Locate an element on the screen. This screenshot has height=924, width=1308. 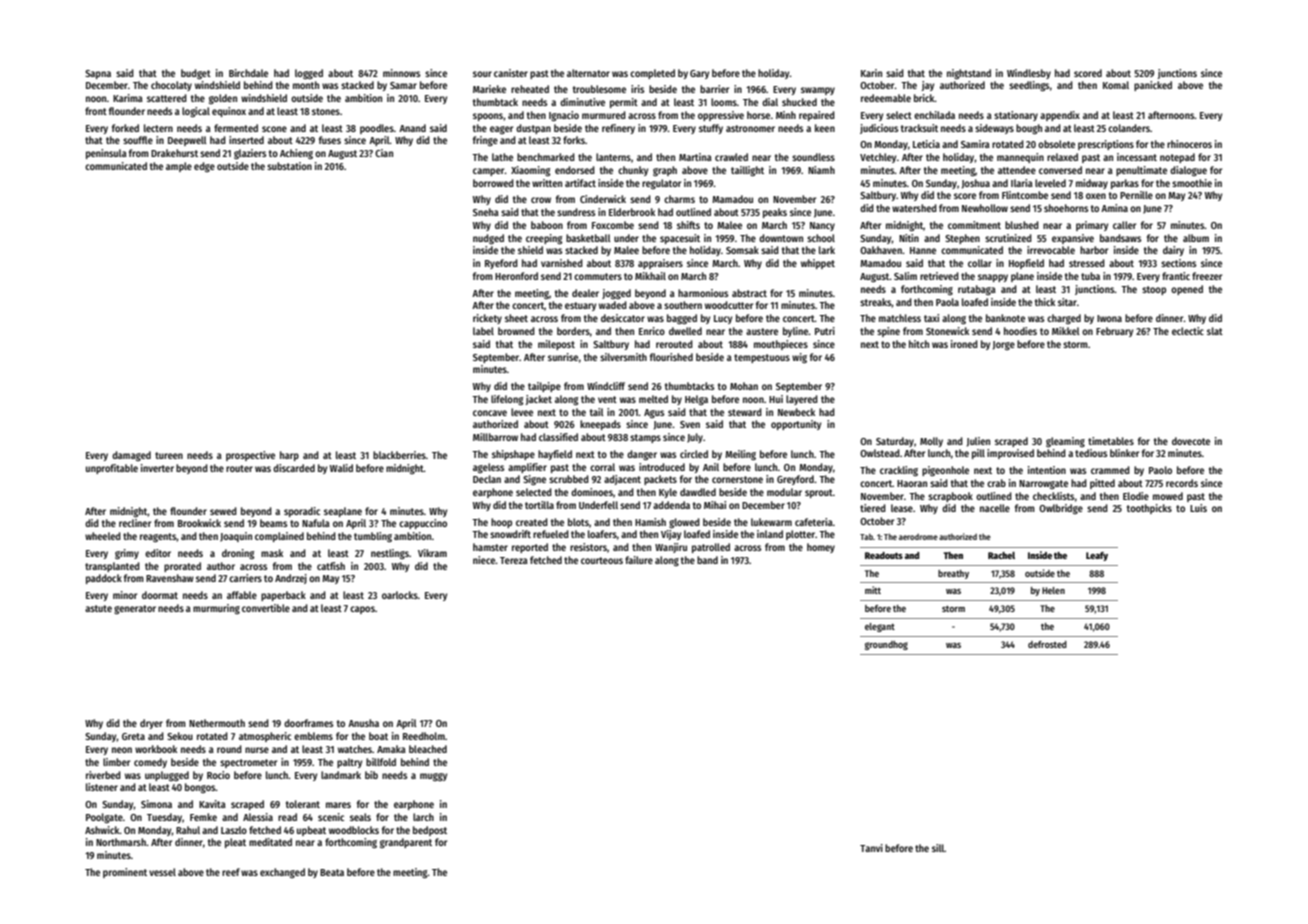
carriers is located at coordinates (245, 578).
